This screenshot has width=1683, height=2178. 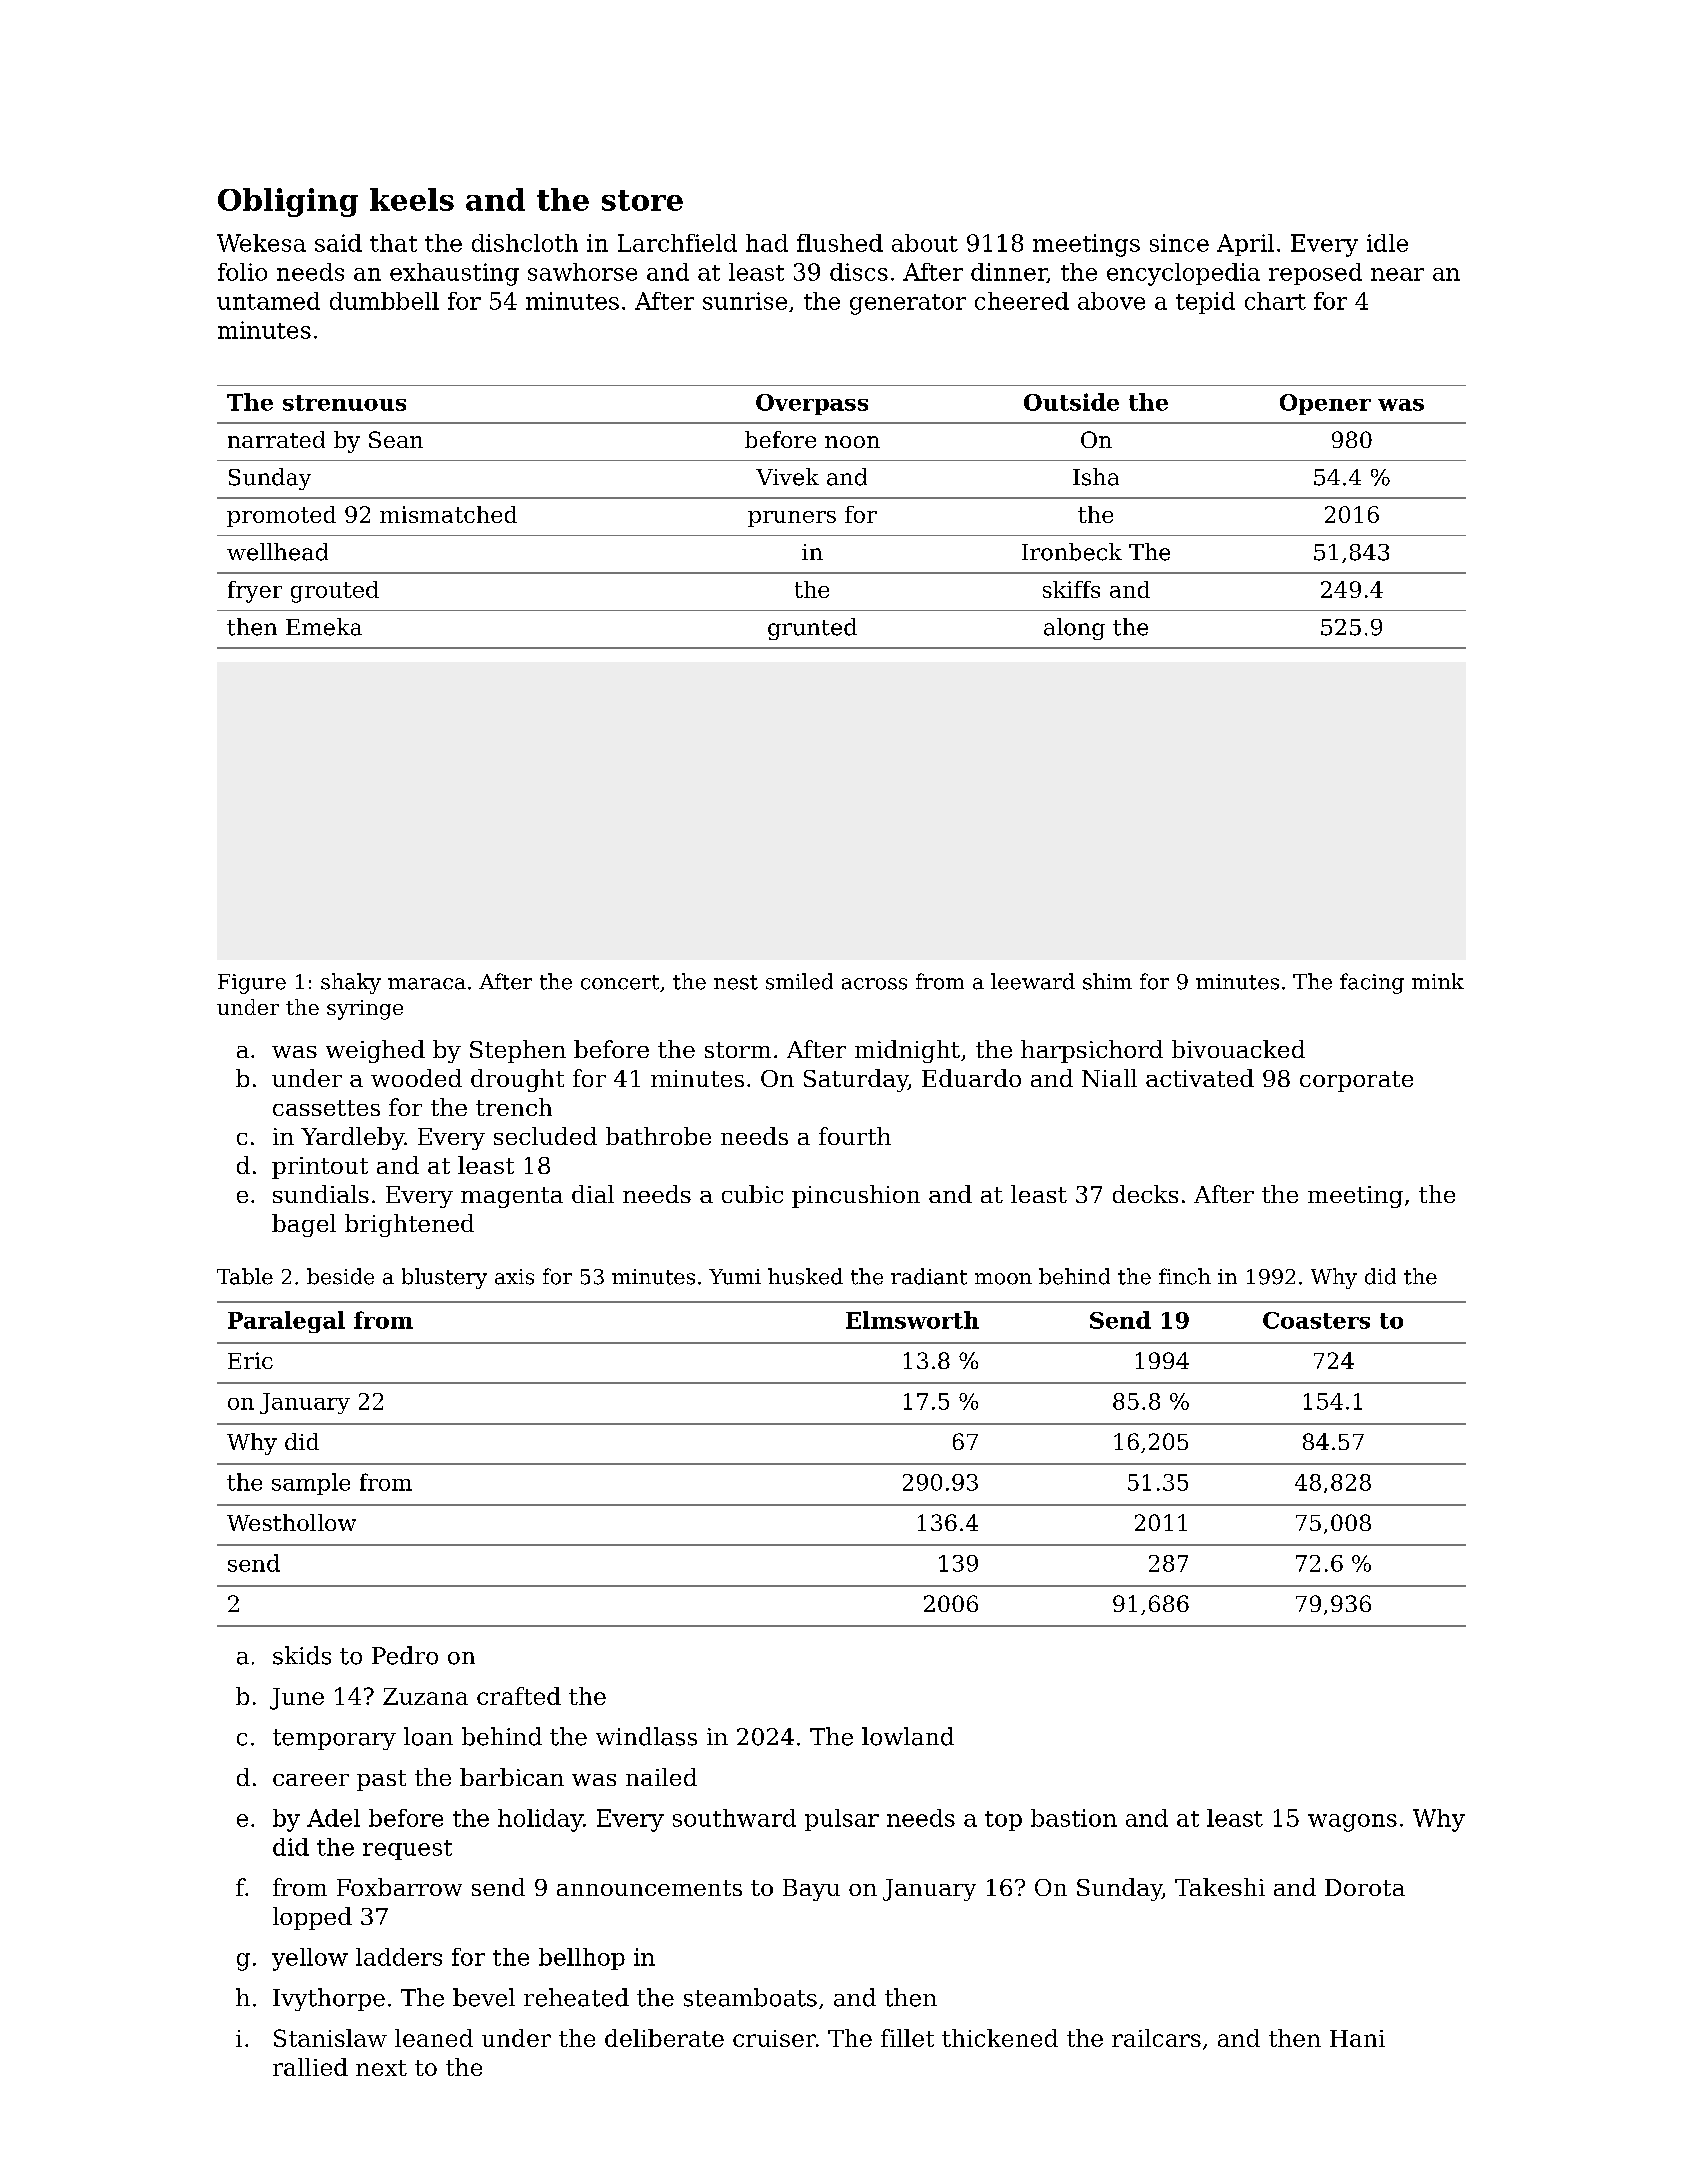 What do you see at coordinates (444, 1278) in the screenshot?
I see `blustery` at bounding box center [444, 1278].
